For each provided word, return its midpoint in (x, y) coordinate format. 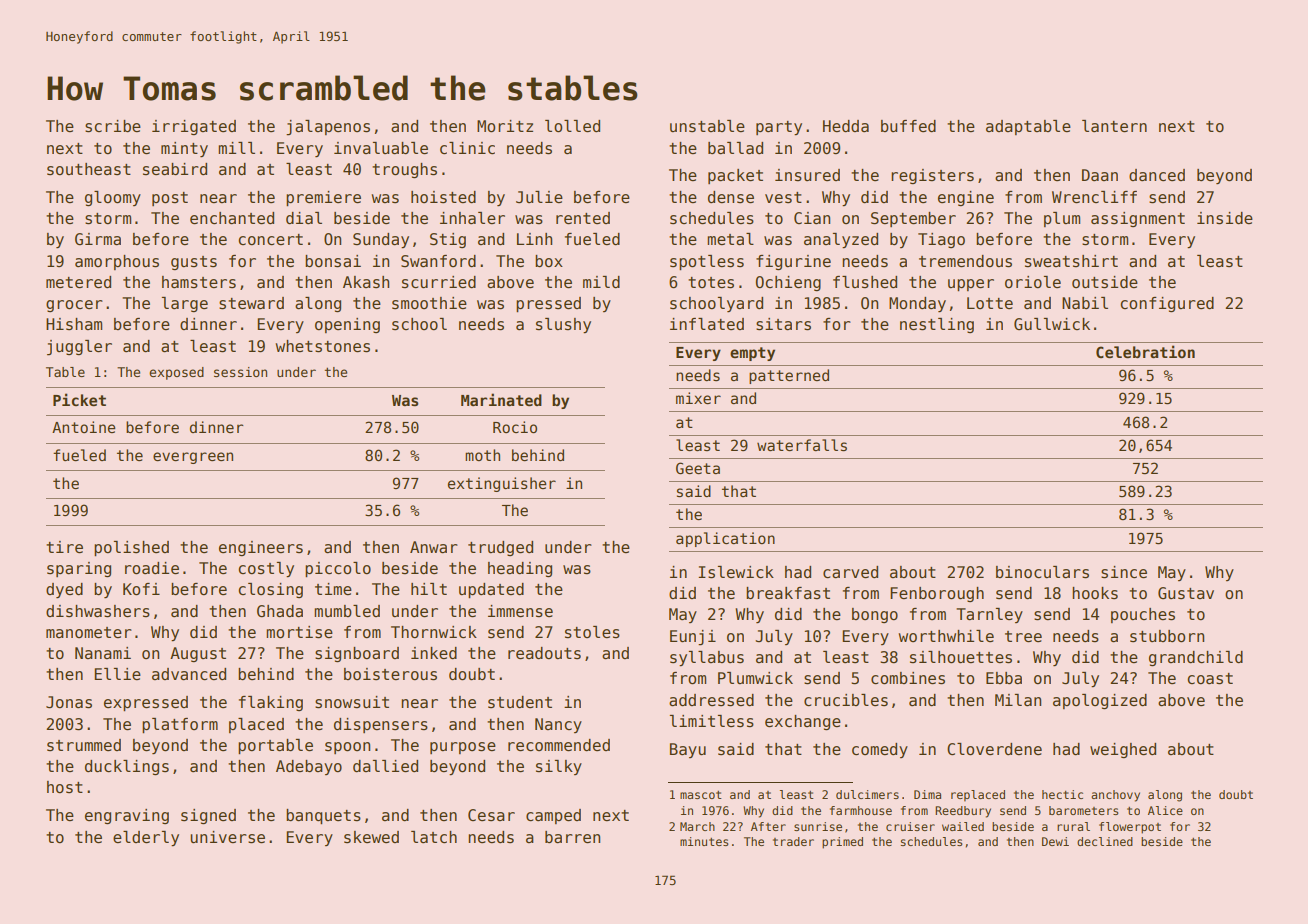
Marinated (501, 399)
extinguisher (502, 484)
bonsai (333, 261)
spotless (707, 262)
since (1124, 572)
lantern (1114, 126)
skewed (371, 837)
